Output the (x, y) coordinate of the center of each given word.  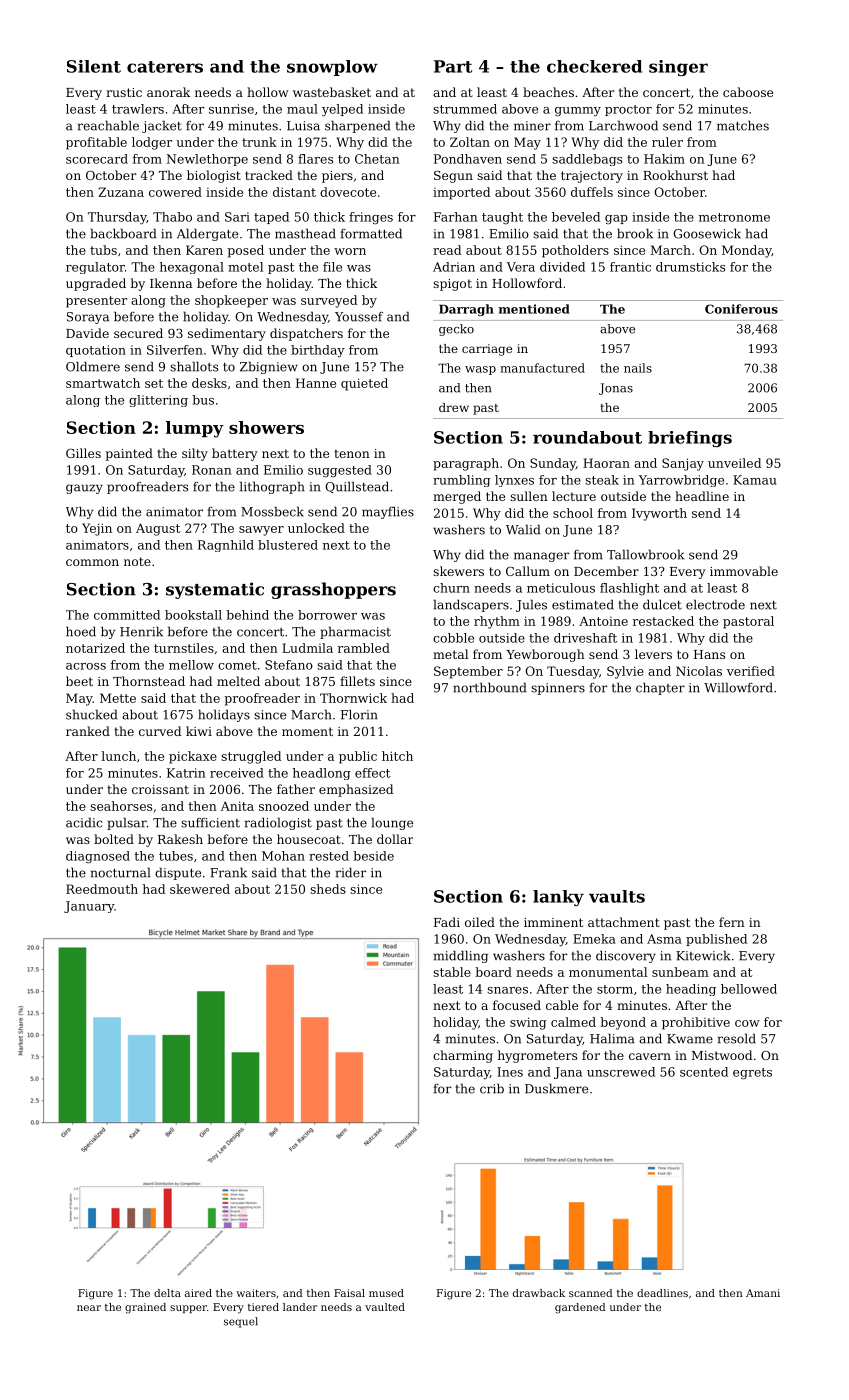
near (89, 1308)
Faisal (349, 1293)
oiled (480, 922)
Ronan (211, 470)
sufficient (210, 823)
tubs (103, 250)
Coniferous (741, 309)
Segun (453, 177)
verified (751, 671)
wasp (480, 370)
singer (678, 68)
